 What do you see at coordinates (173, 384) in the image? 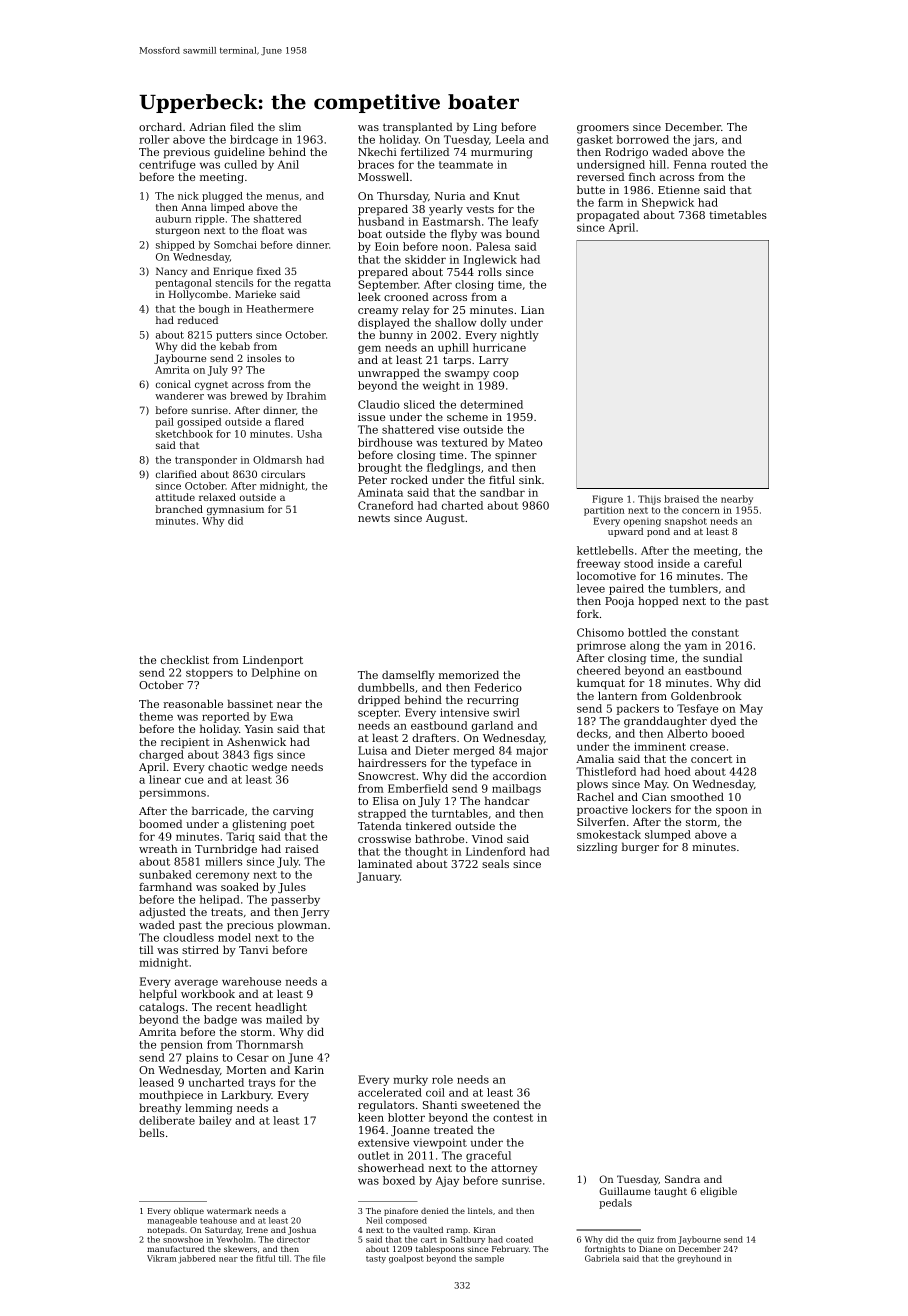
I see `conical` at bounding box center [173, 384].
